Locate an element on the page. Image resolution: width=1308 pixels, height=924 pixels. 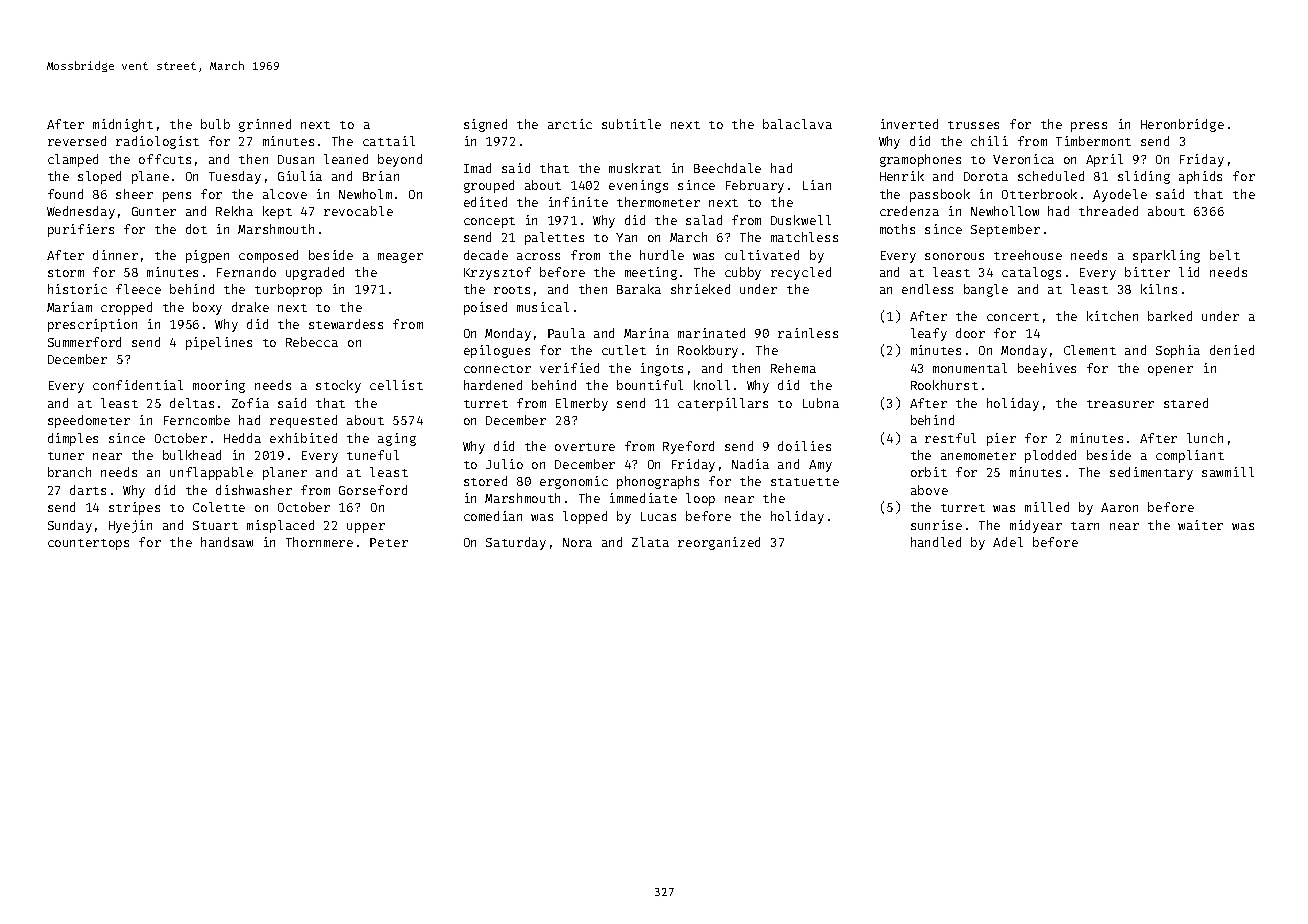
misplaced is located at coordinates (280, 526).
